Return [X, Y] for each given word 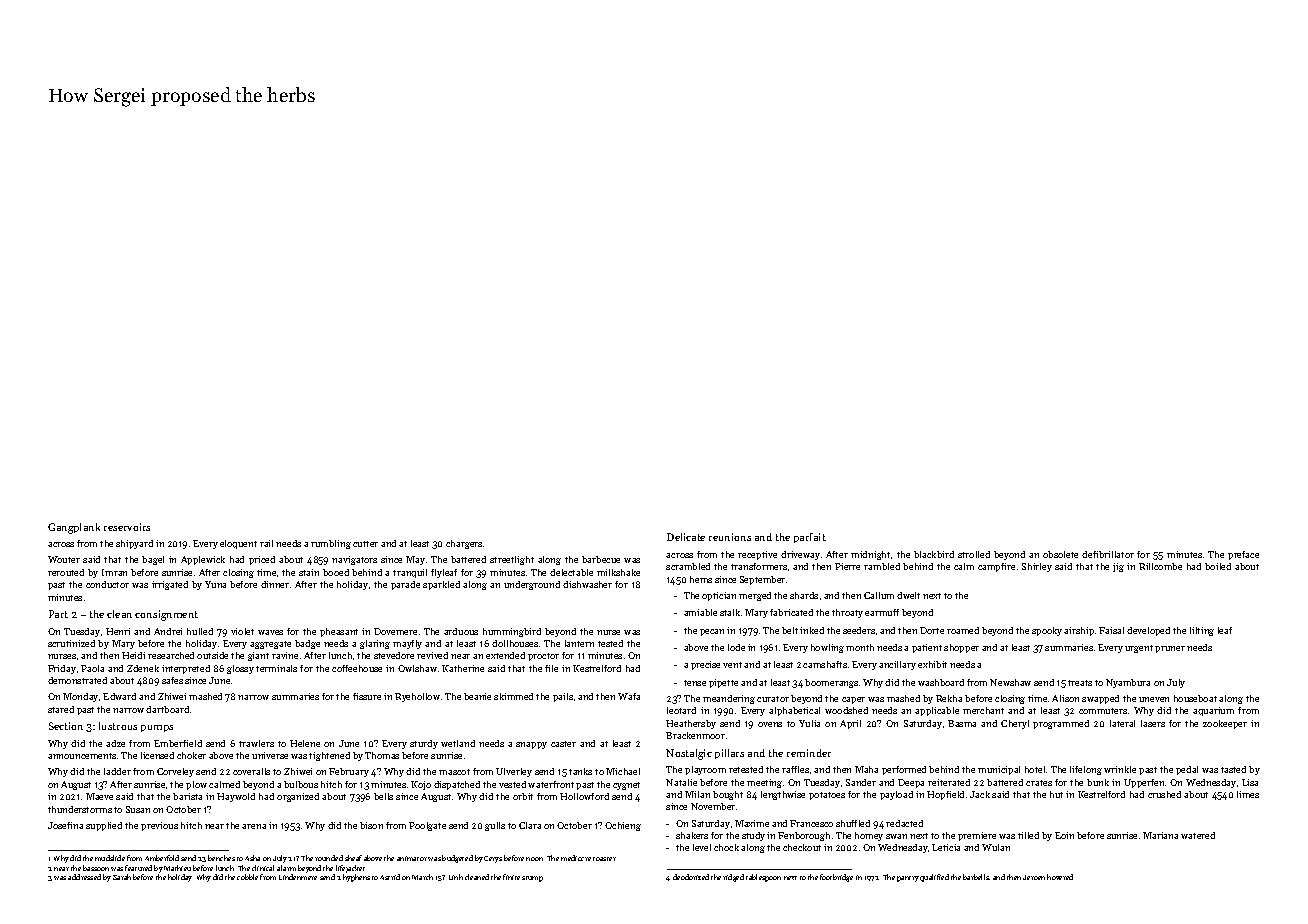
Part [58, 614]
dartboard [167, 709]
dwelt [908, 595]
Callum [879, 595]
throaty [847, 613]
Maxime [752, 823]
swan [896, 836]
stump [532, 879]
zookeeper [1225, 724]
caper [853, 700]
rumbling [331, 544]
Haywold [236, 797]
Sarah [122, 877]
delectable [571, 572]
